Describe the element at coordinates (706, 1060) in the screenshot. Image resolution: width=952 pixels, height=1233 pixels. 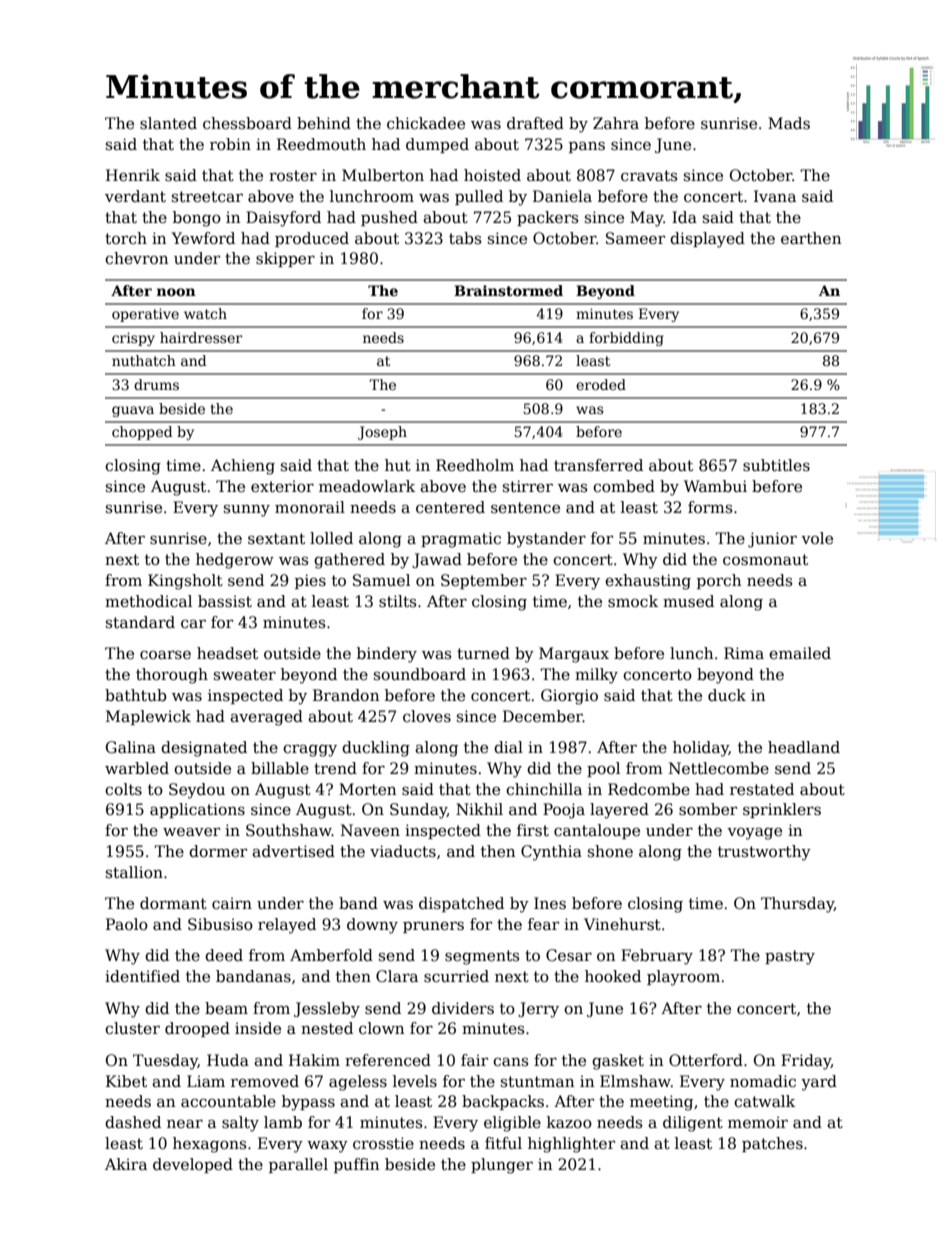
I see `Otterford` at that location.
